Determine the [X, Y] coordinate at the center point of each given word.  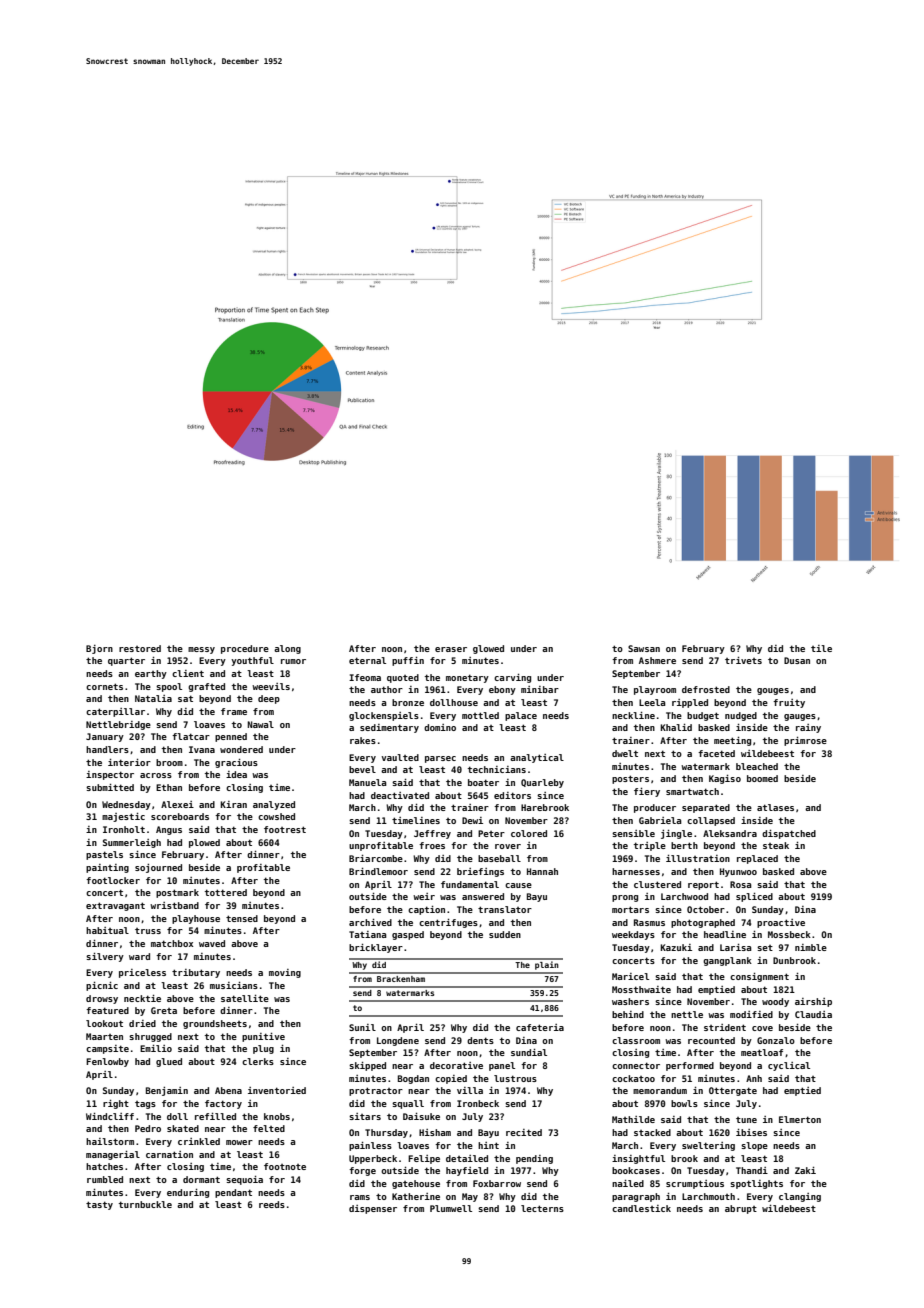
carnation [169, 1154]
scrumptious [695, 1184]
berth [684, 845]
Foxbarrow [497, 1183]
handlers [107, 749]
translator [505, 909]
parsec [440, 759]
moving [285, 973]
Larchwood [684, 896]
